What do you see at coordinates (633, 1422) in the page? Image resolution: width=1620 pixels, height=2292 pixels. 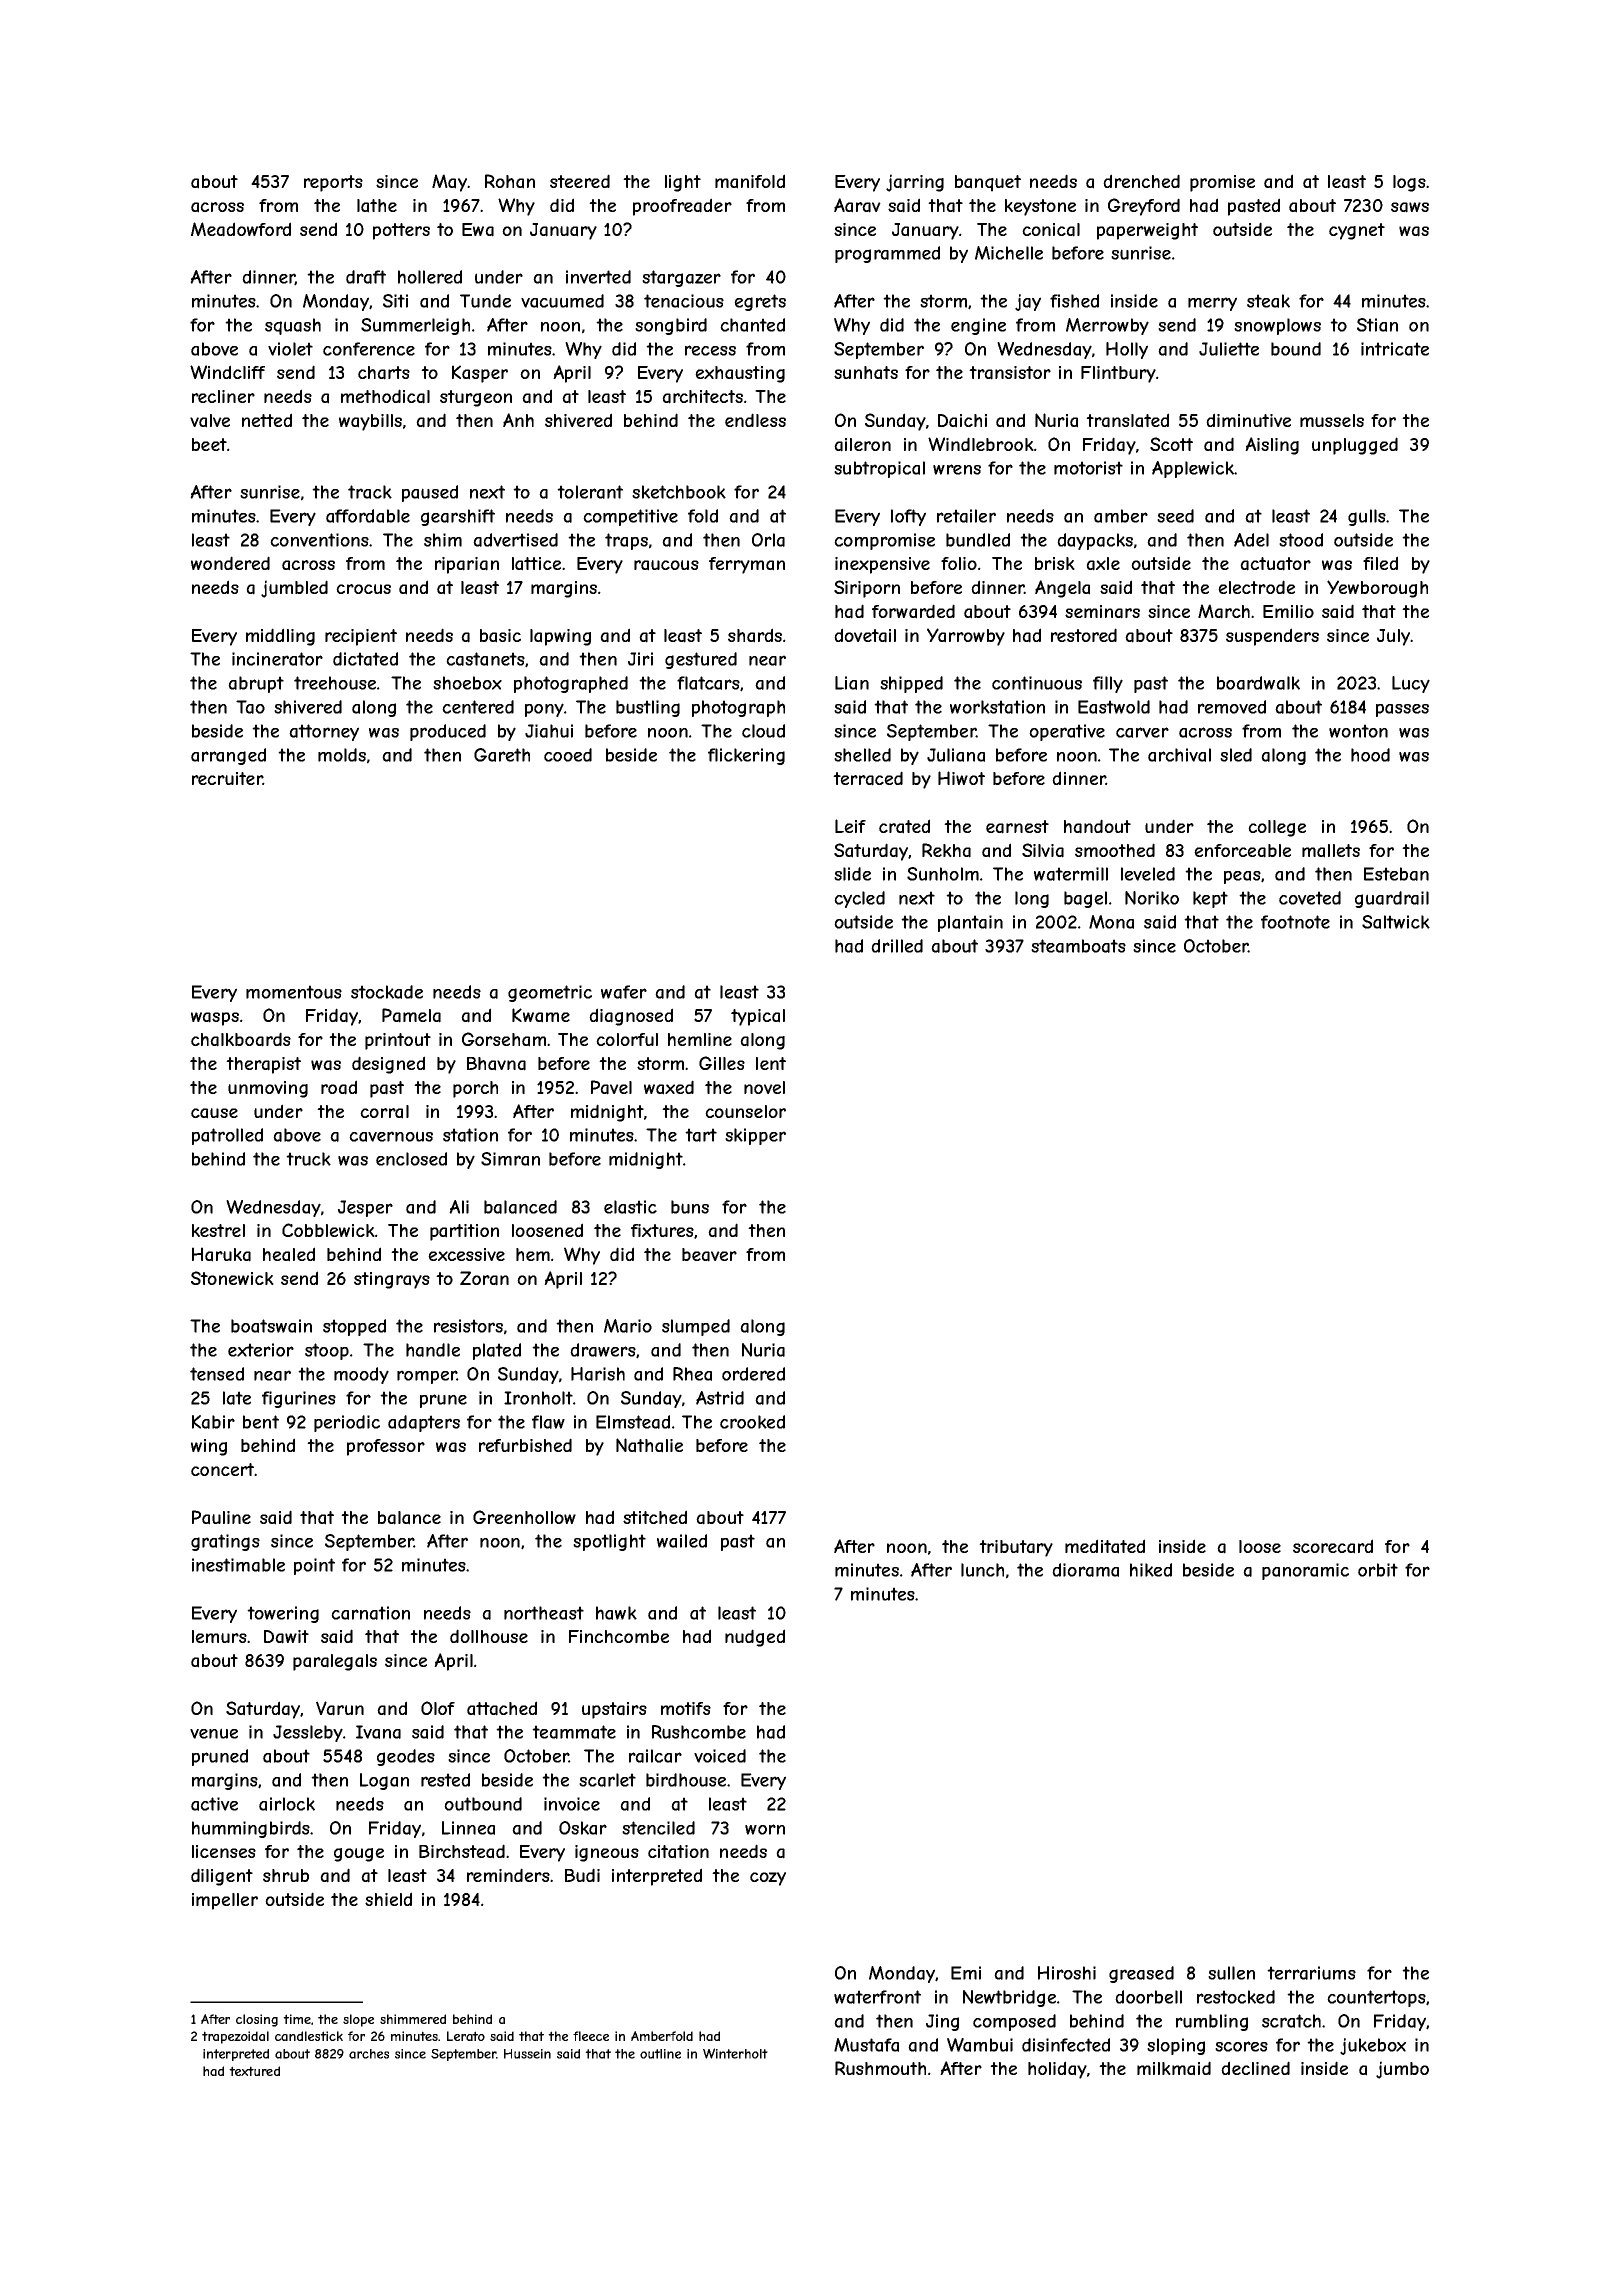 I see `Elmstead` at bounding box center [633, 1422].
